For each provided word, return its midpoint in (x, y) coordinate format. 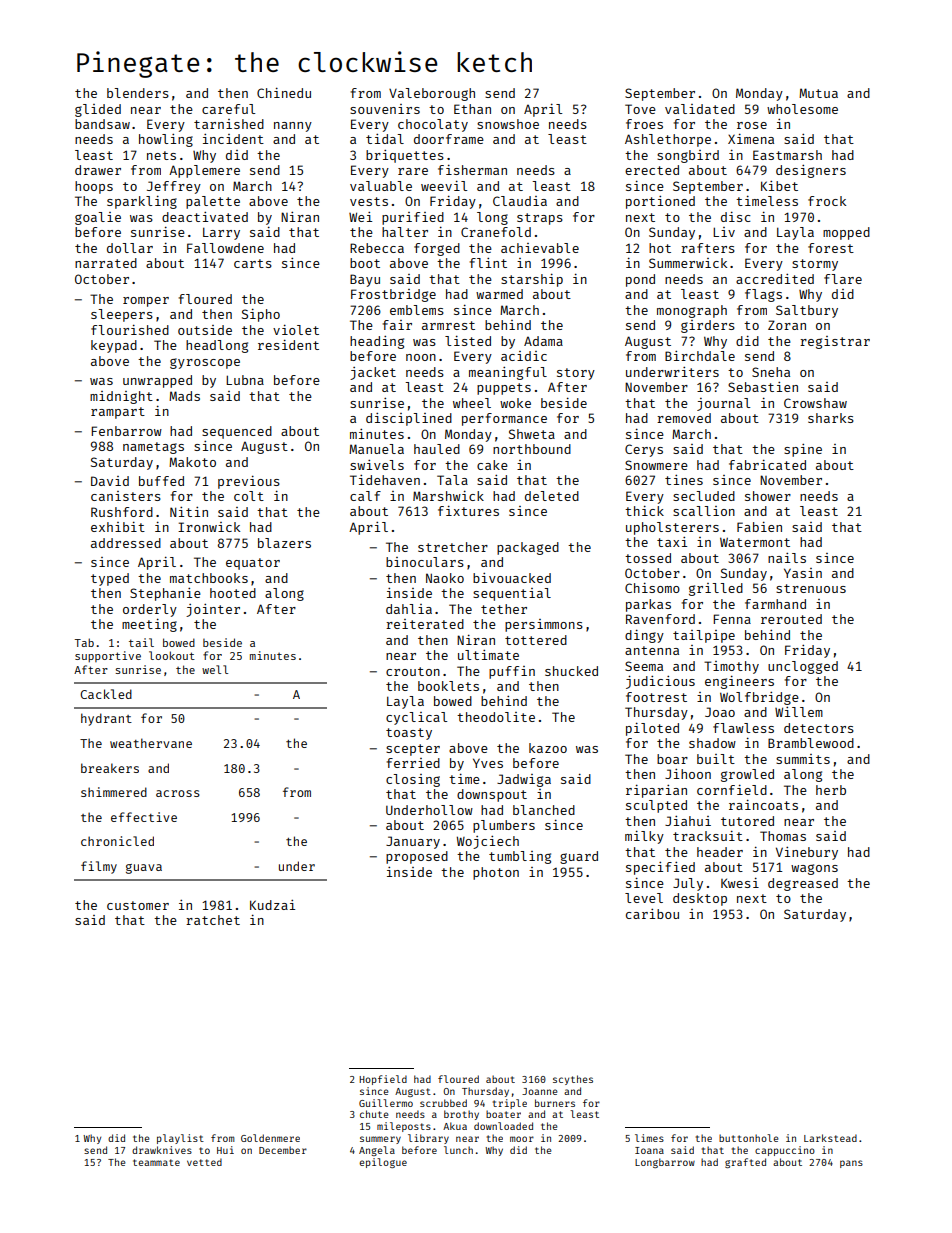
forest (831, 248)
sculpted (656, 806)
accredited (775, 279)
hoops (94, 187)
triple (510, 1104)
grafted (745, 1163)
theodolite (496, 717)
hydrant (106, 719)
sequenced (237, 432)
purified (413, 218)
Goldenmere (270, 1138)
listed (468, 340)
